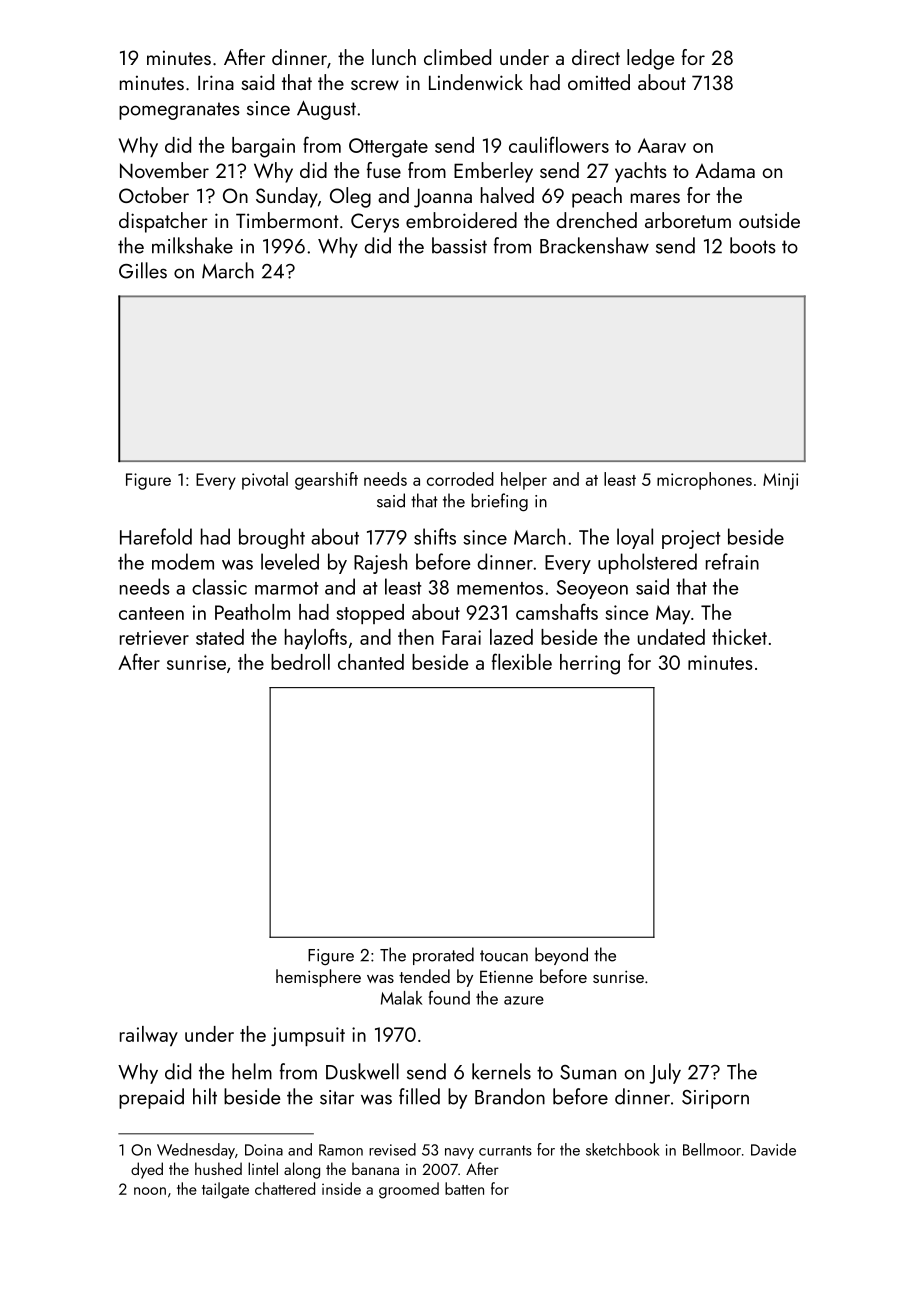 Image resolution: width=924 pixels, height=1314 pixels. What do you see at coordinates (561, 956) in the image?
I see `beyond` at bounding box center [561, 956].
